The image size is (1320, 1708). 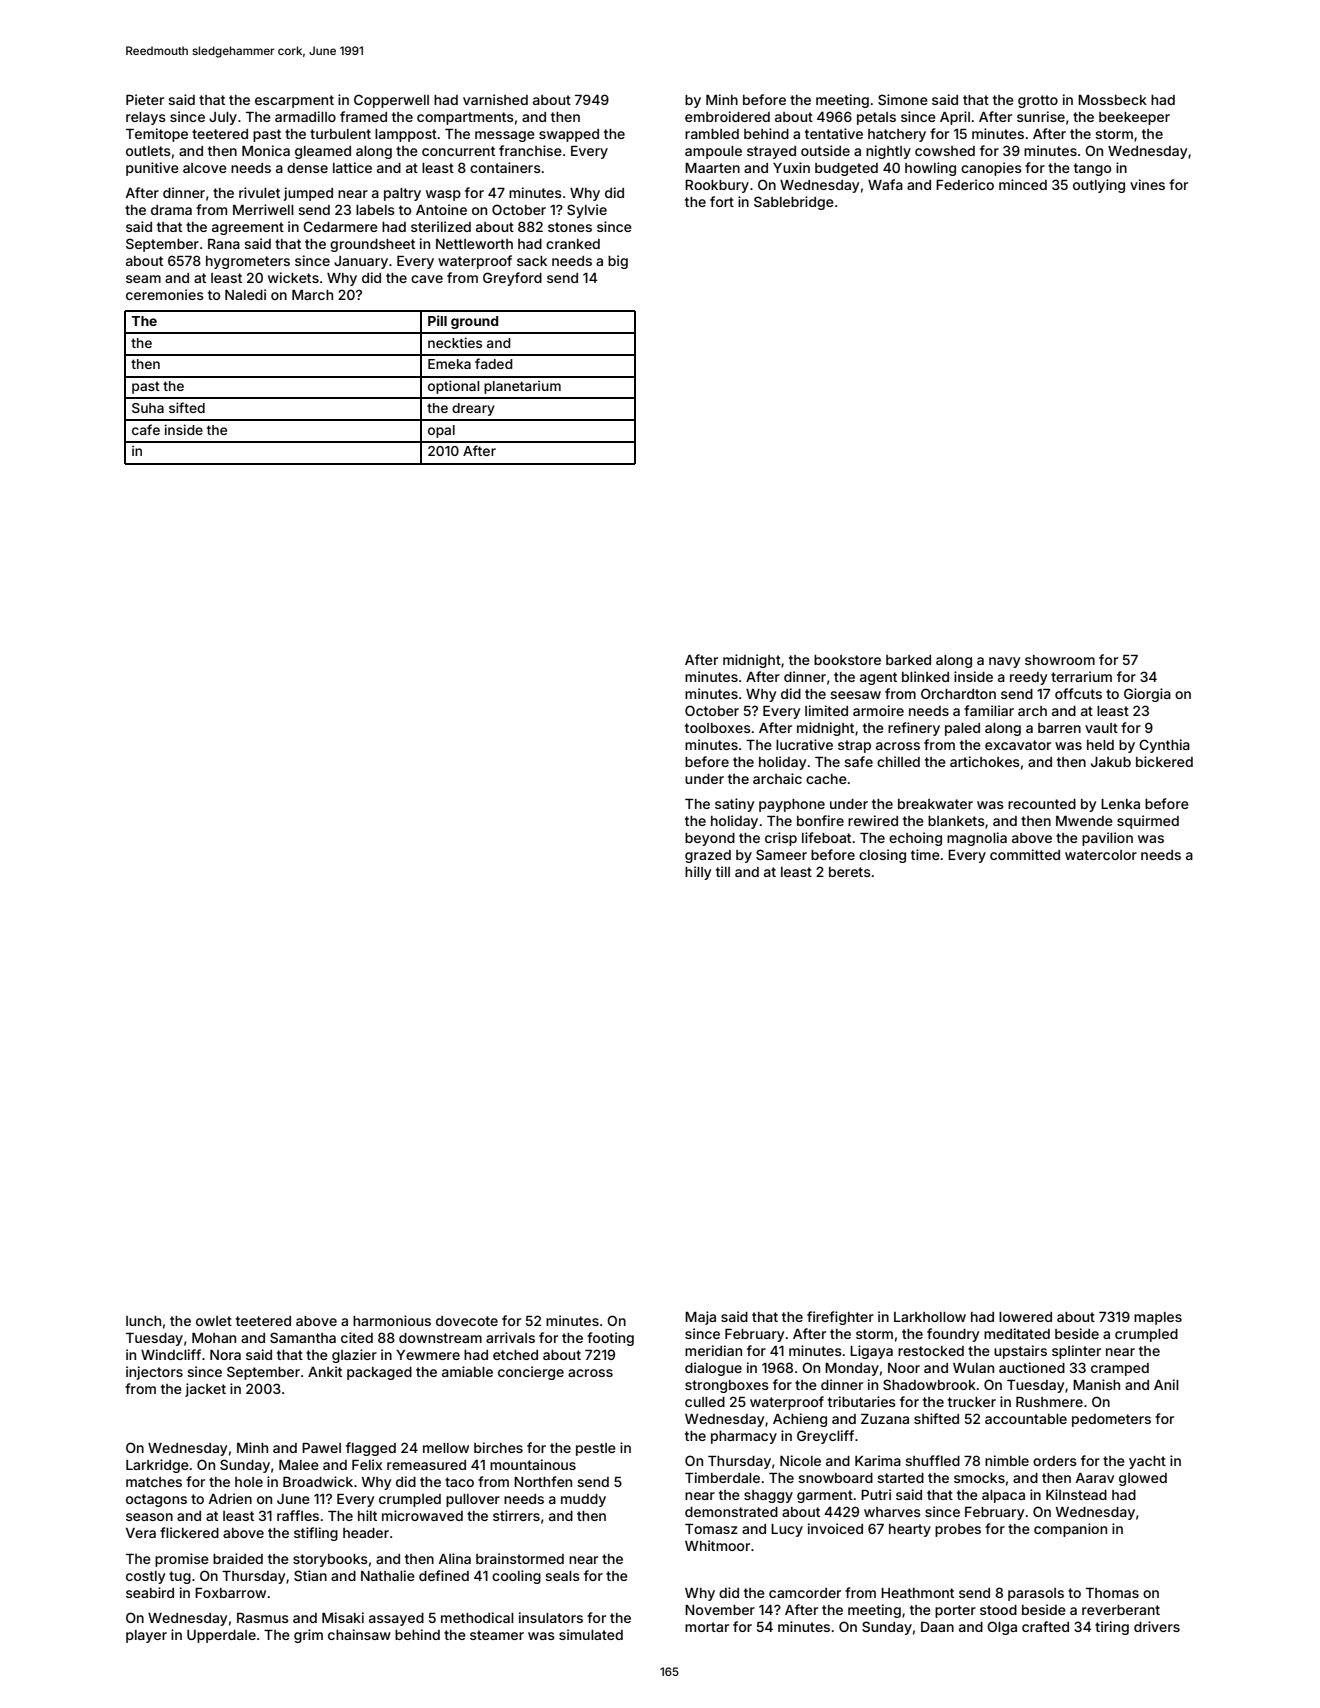 What do you see at coordinates (712, 134) in the screenshot?
I see `rambled` at bounding box center [712, 134].
